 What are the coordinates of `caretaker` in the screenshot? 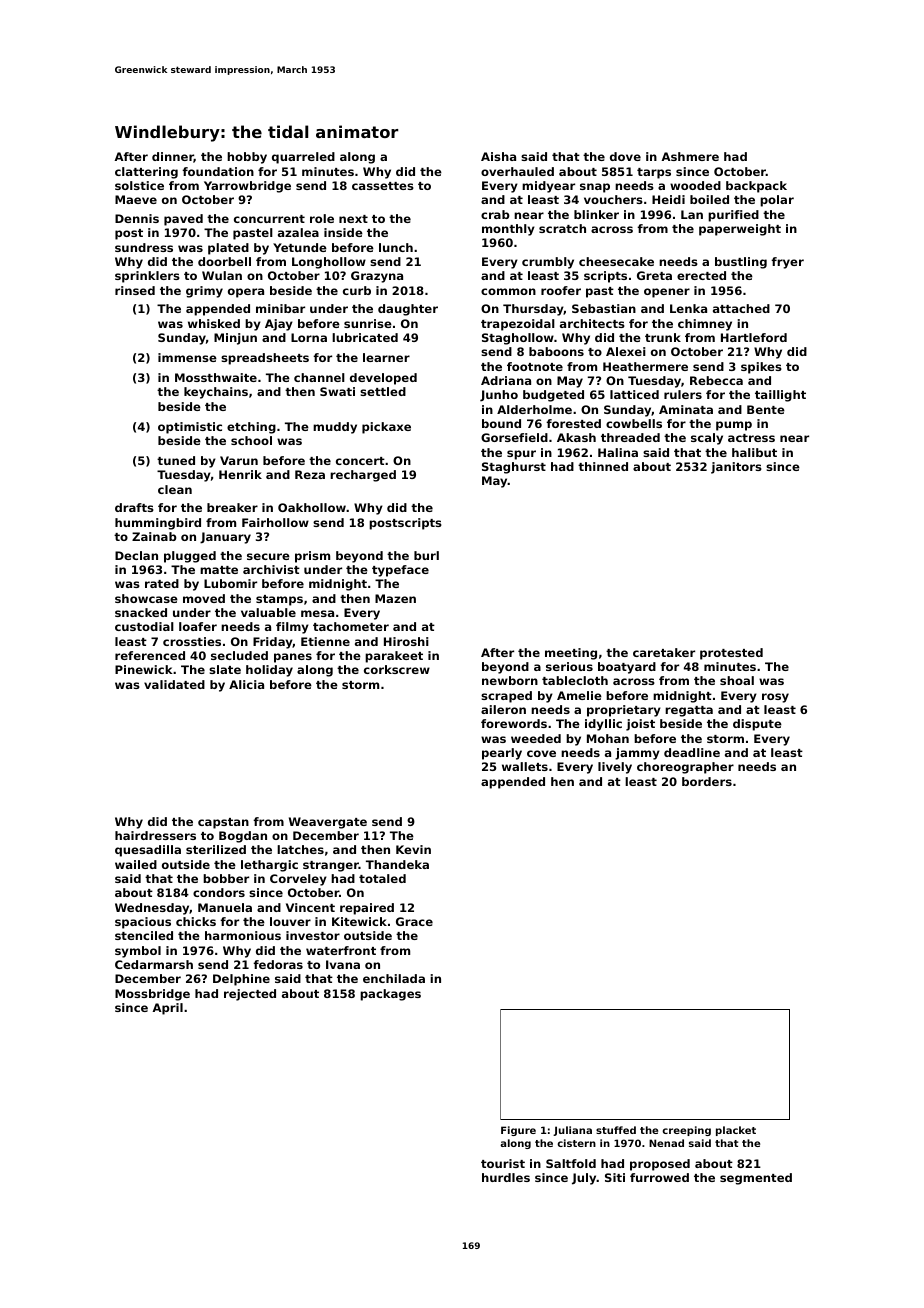 It's located at (664, 652).
